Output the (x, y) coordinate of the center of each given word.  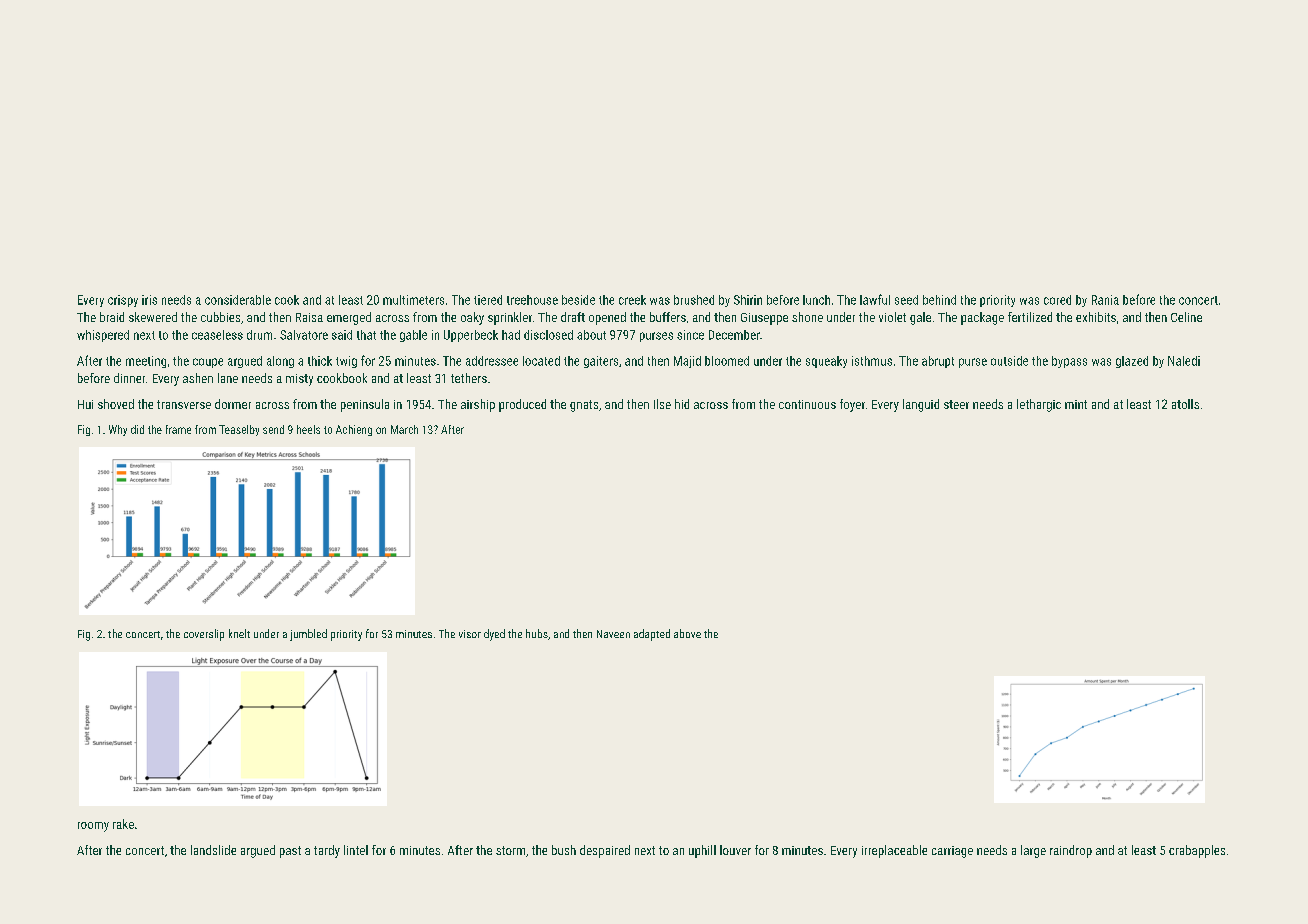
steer (956, 404)
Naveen (613, 634)
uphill (702, 851)
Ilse (662, 404)
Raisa (309, 317)
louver (735, 850)
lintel (356, 850)
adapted (652, 635)
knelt (239, 633)
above (687, 633)
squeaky (826, 362)
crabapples (1197, 851)
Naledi (1184, 361)
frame (178, 429)
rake (123, 824)
